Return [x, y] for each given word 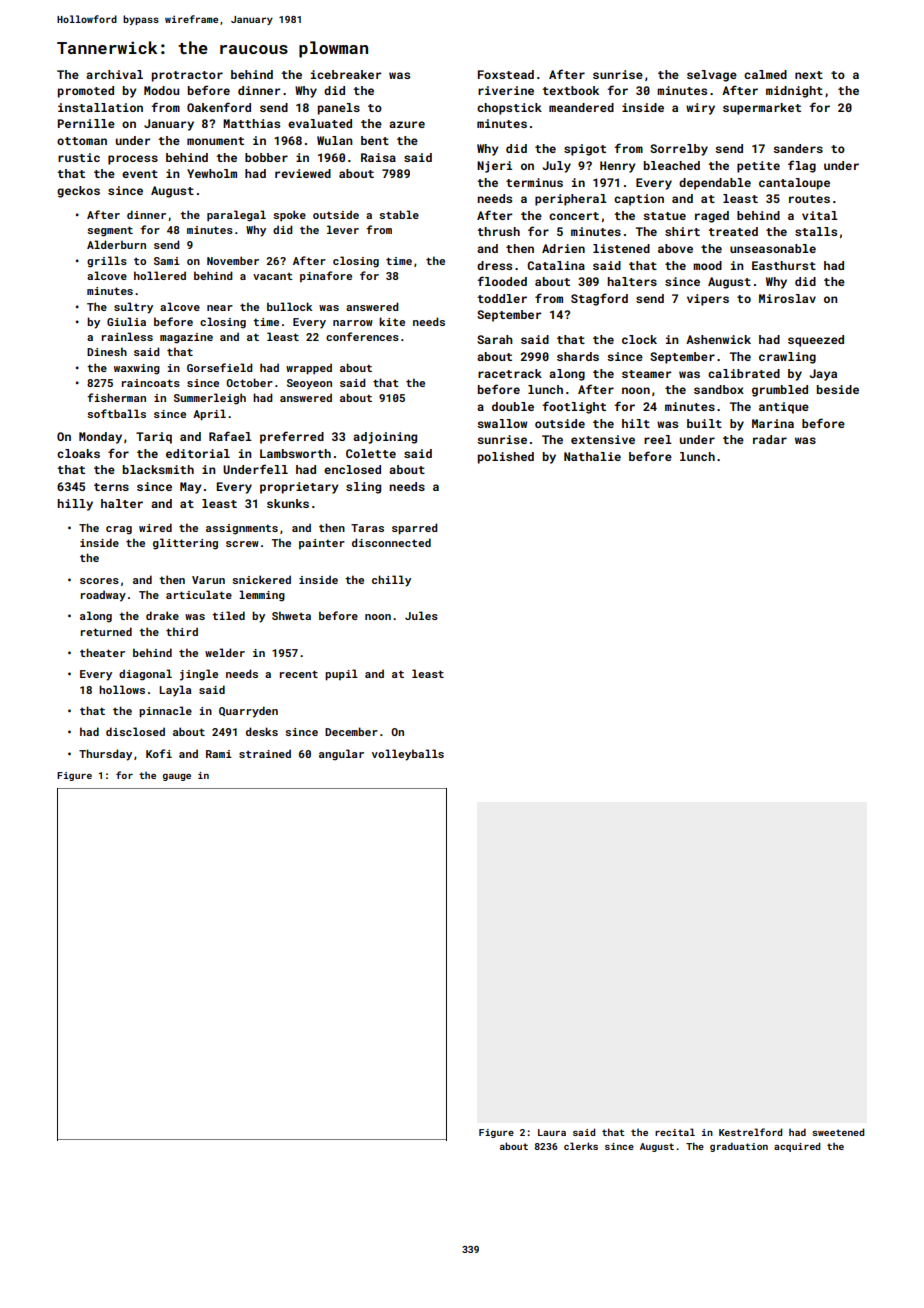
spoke [289, 215]
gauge [177, 777]
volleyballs [408, 755]
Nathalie [592, 456]
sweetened [838, 1132]
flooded [502, 281]
